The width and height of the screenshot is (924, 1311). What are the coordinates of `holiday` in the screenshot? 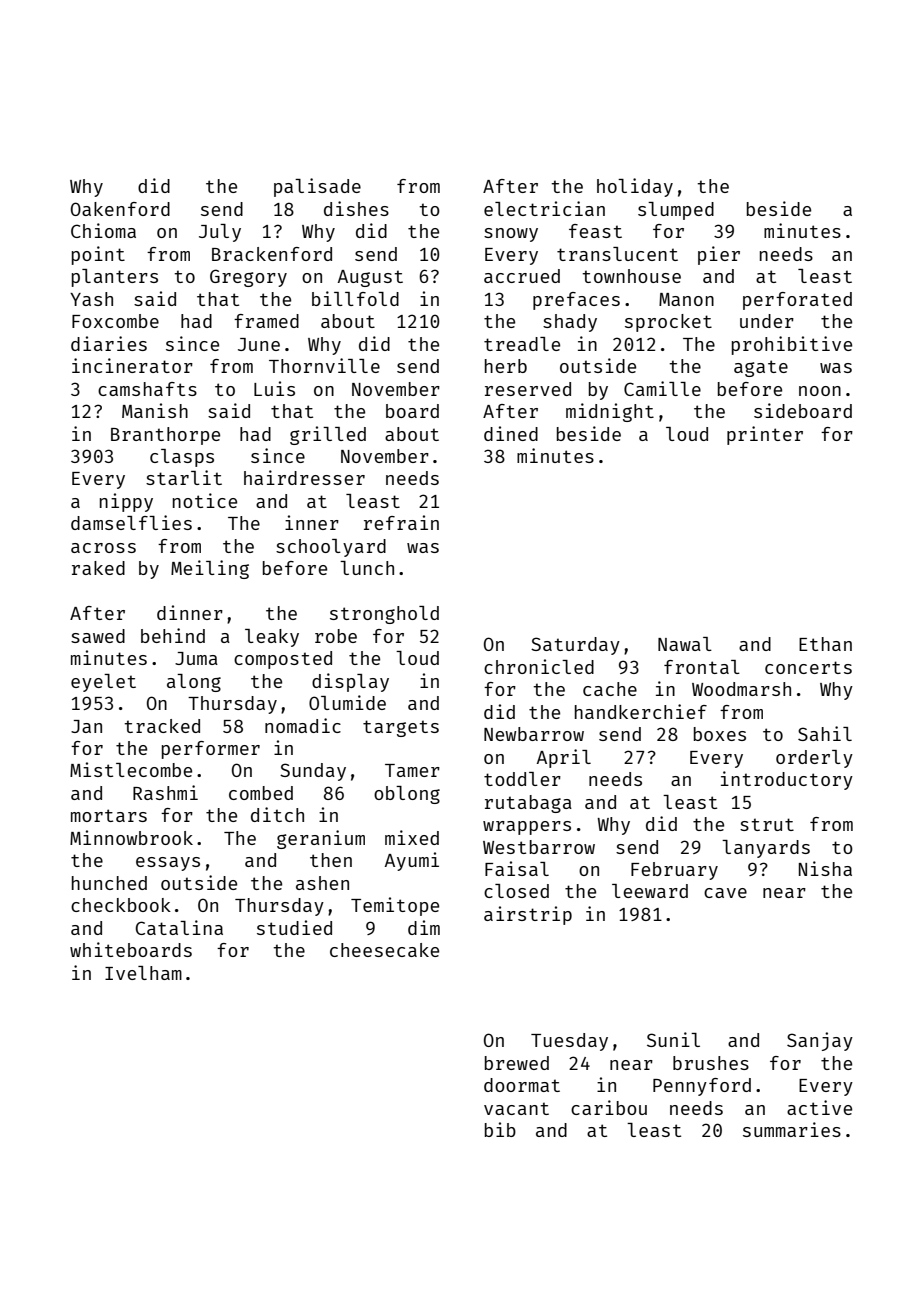 It's located at (635, 187).
